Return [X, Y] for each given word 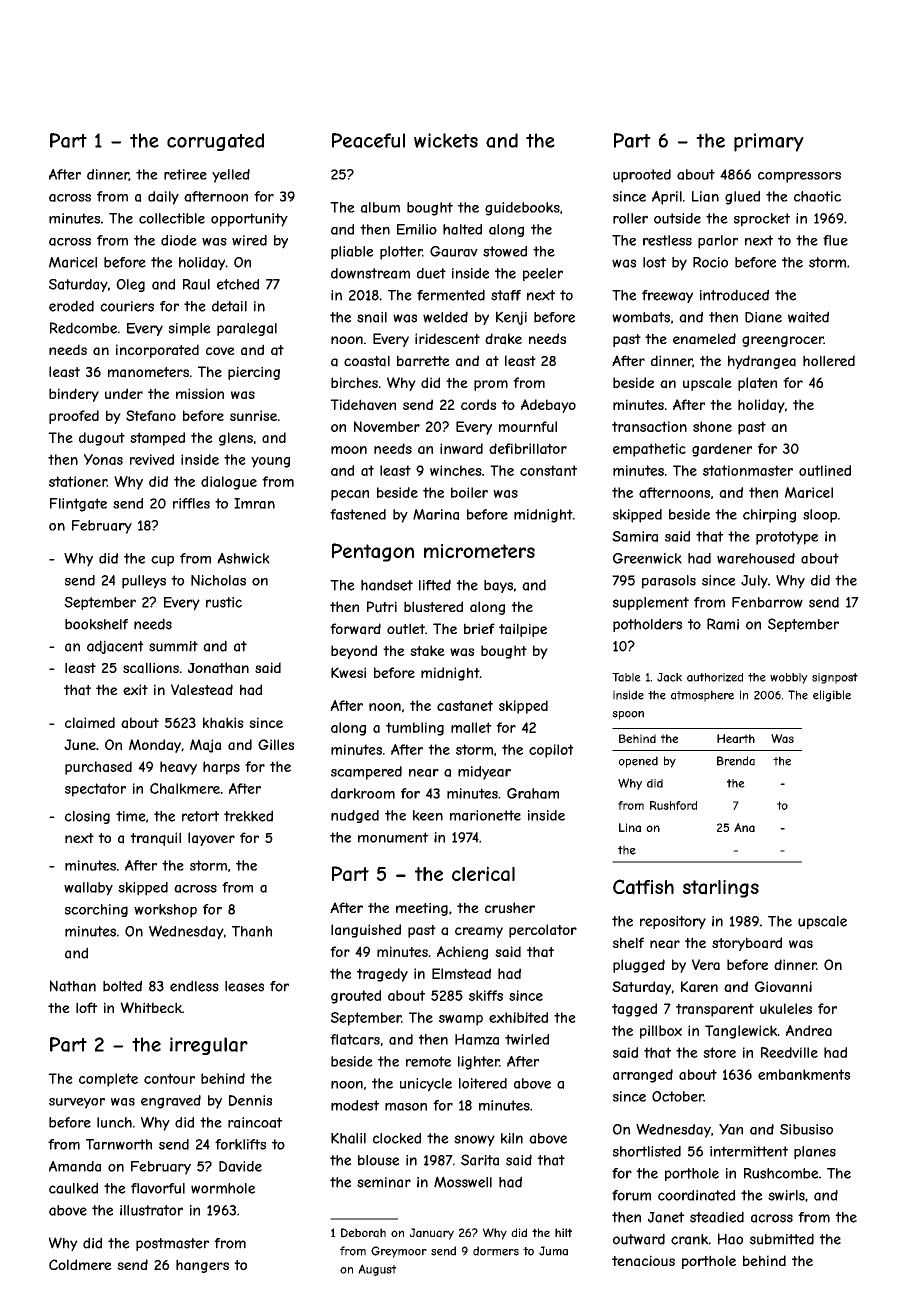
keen [428, 815]
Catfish [643, 887]
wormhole [223, 1188]
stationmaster [748, 470]
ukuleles [786, 1008]
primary [769, 142]
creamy [479, 932]
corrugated [215, 142]
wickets [446, 140]
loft [87, 1007]
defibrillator [528, 448]
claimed [90, 723]
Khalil [348, 1138]
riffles [191, 503]
